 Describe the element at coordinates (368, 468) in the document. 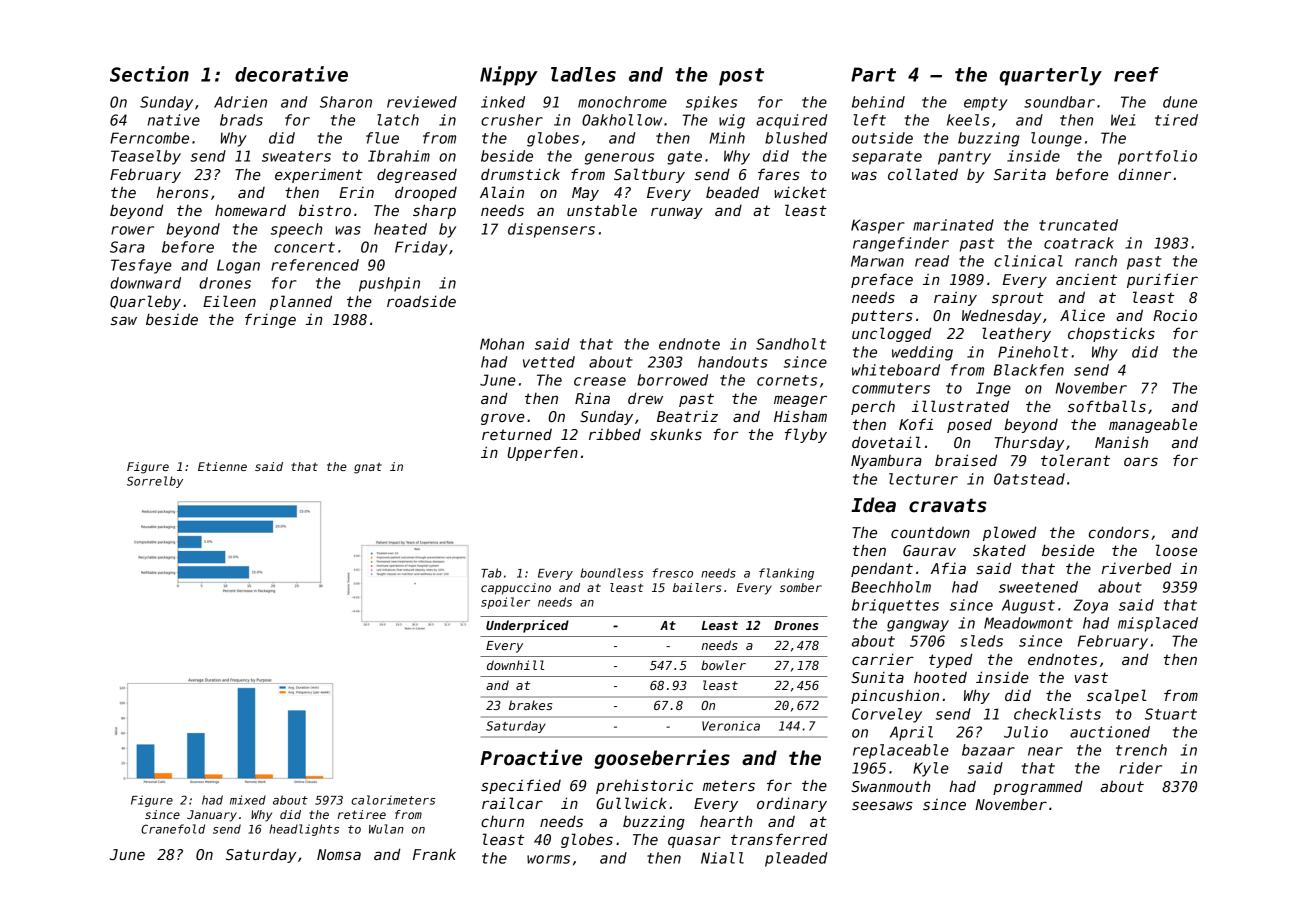

I see `gnat` at that location.
